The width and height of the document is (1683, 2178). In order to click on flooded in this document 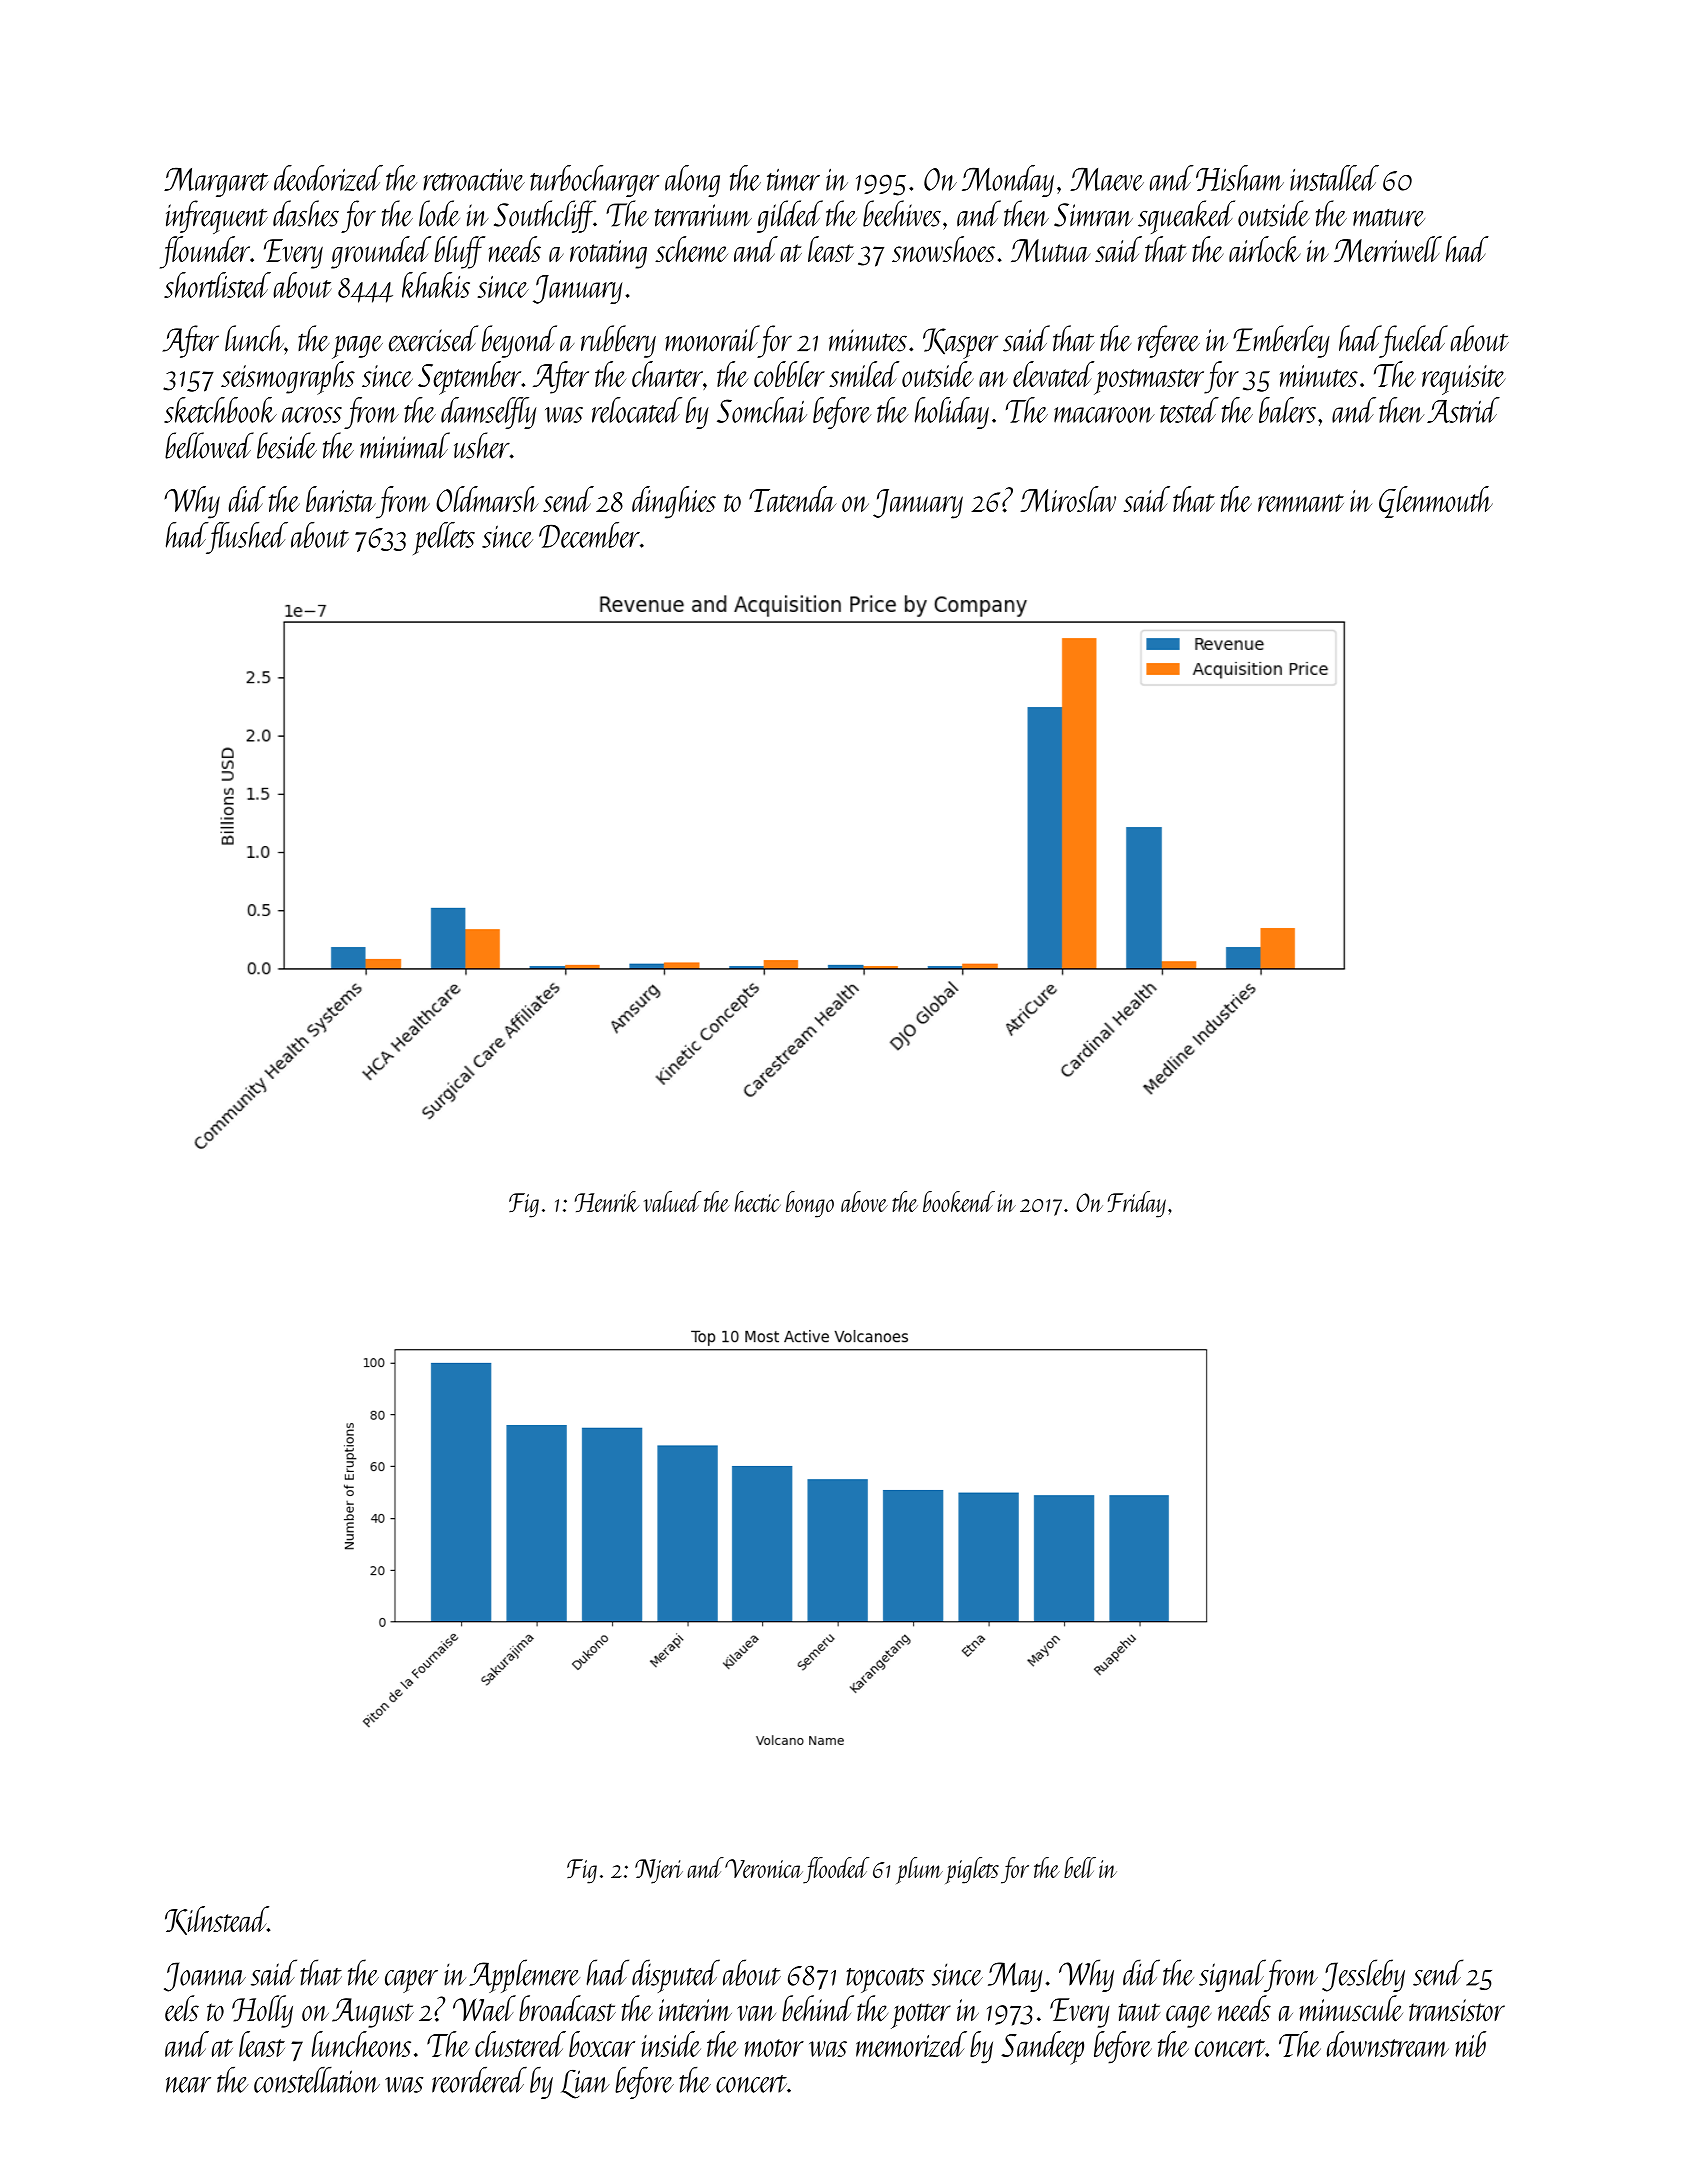, I will do `click(836, 1870)`.
